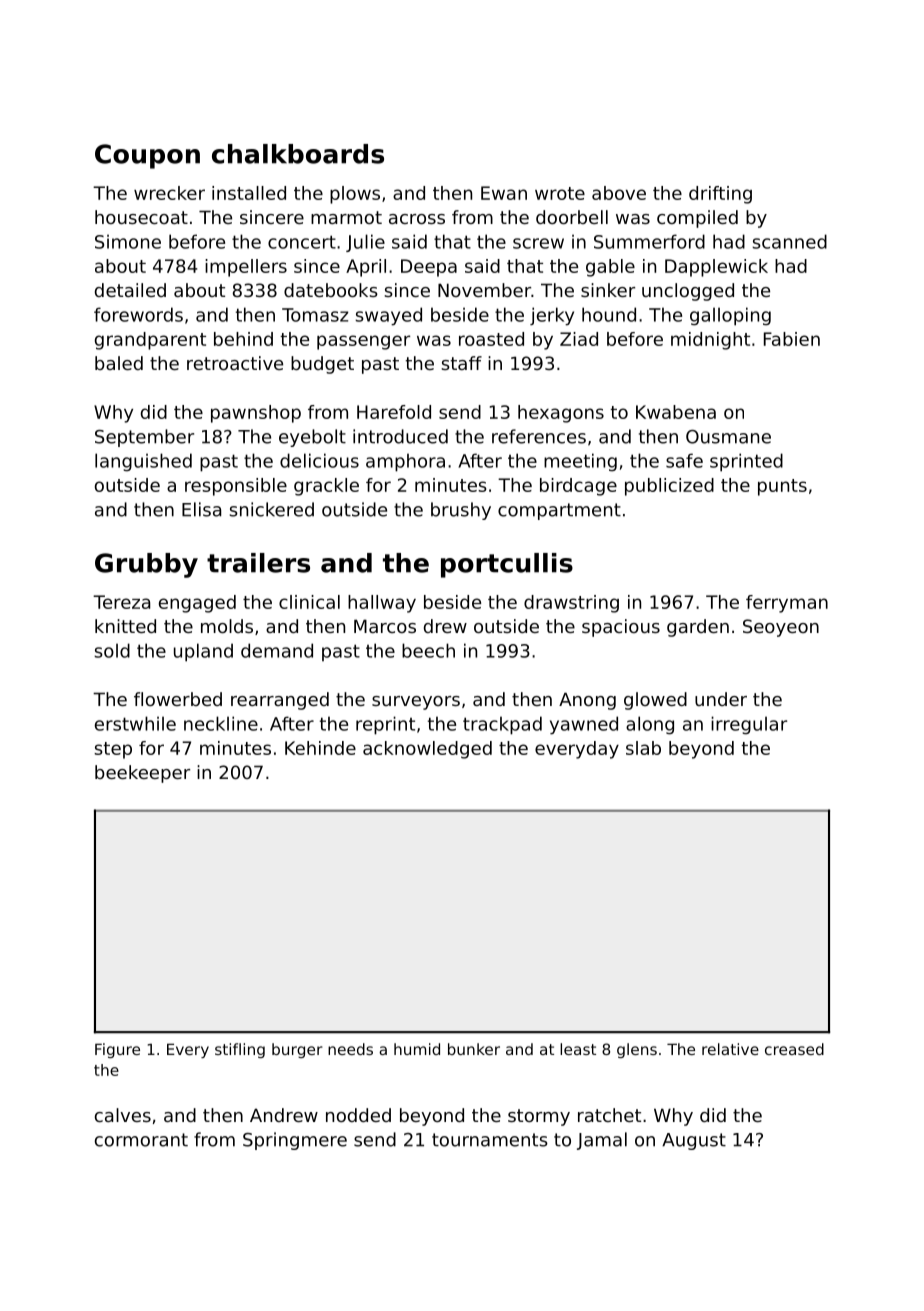 The width and height of the screenshot is (924, 1311). What do you see at coordinates (474, 1049) in the screenshot?
I see `bunker` at bounding box center [474, 1049].
